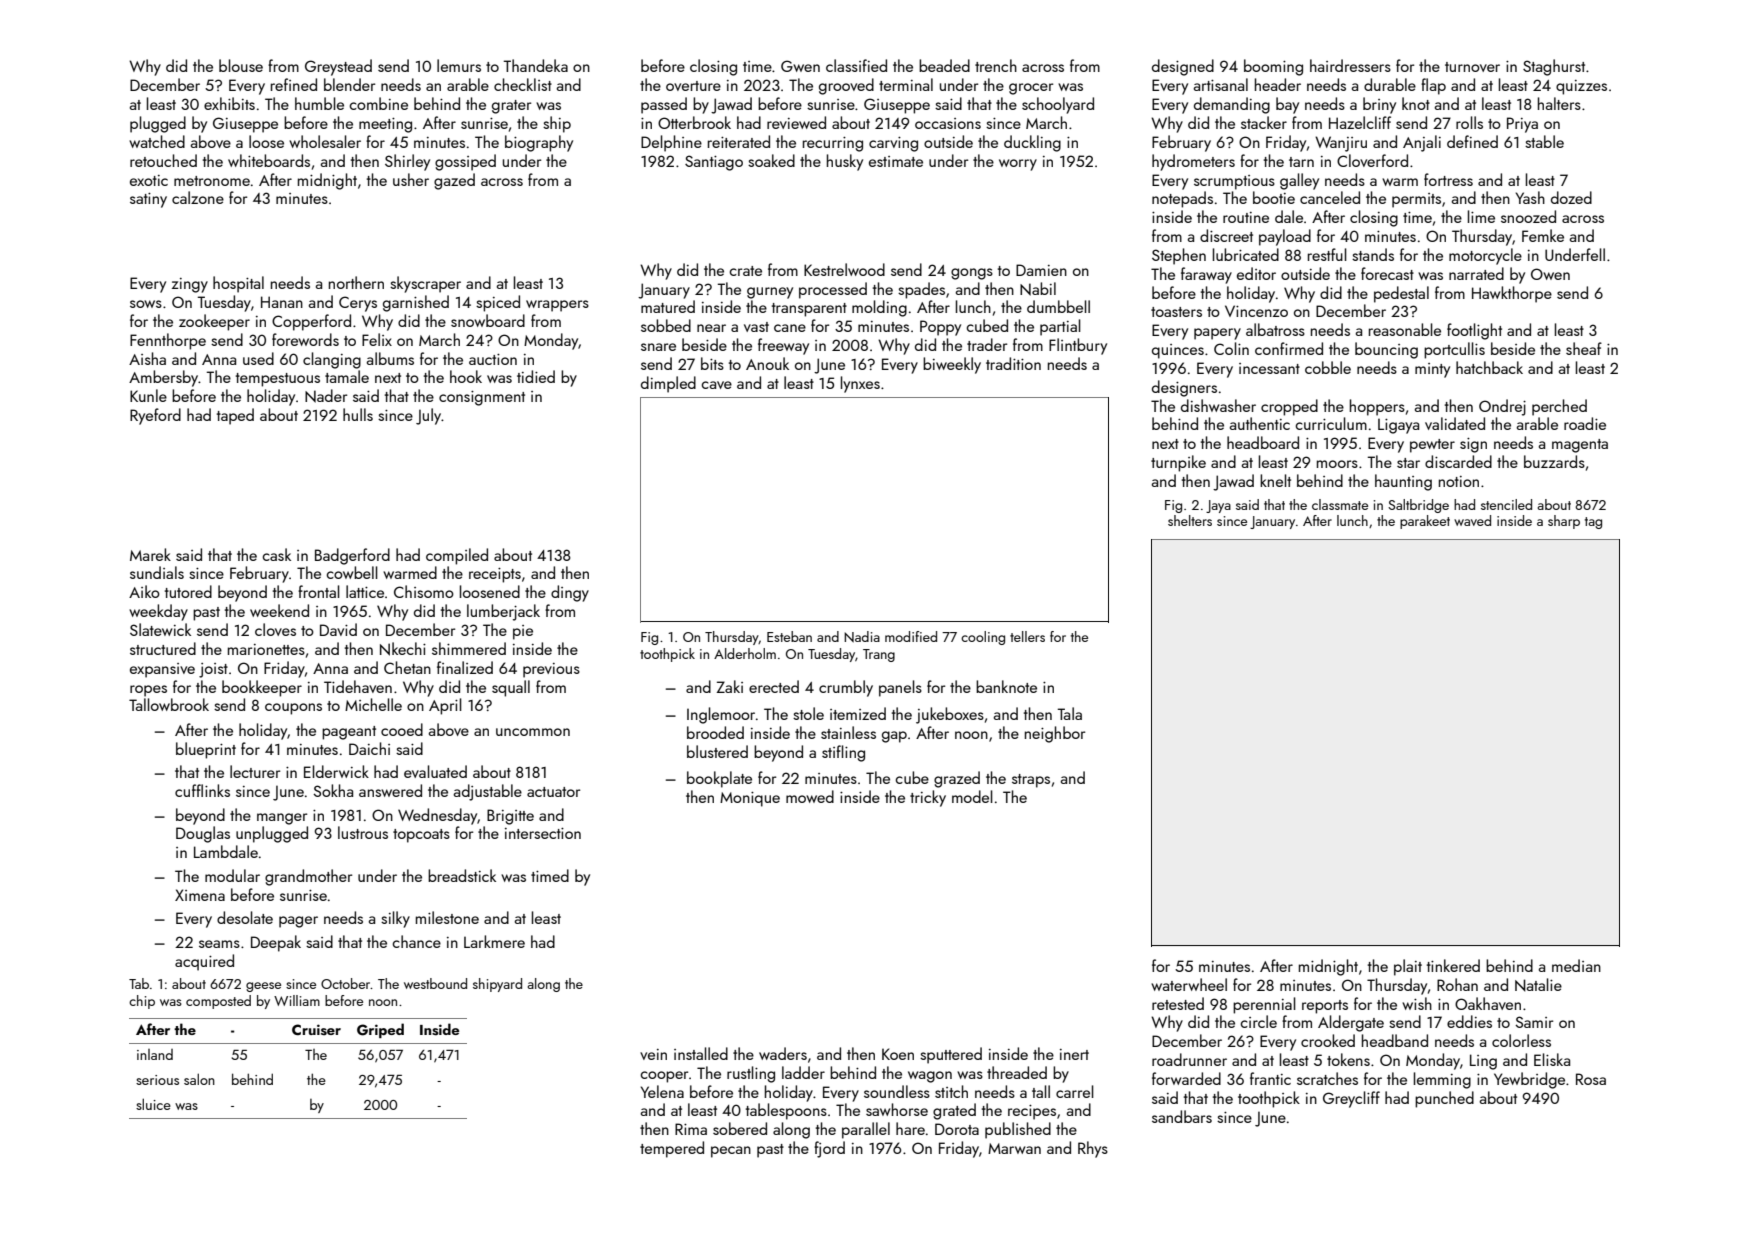 The image size is (1749, 1237). What do you see at coordinates (1013, 363) in the screenshot?
I see `tradition` at bounding box center [1013, 363].
